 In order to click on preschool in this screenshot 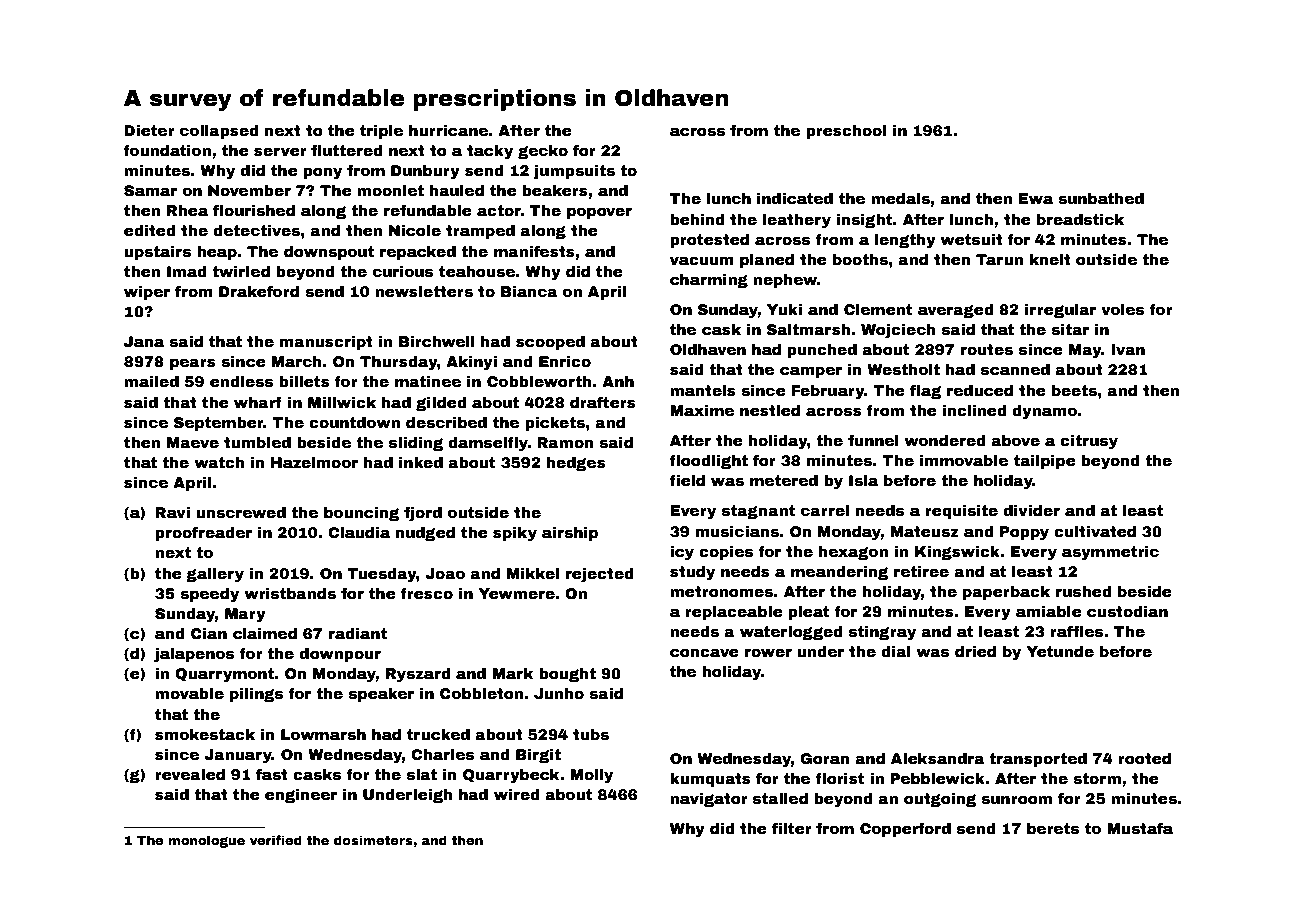, I will do `click(846, 132)`.
